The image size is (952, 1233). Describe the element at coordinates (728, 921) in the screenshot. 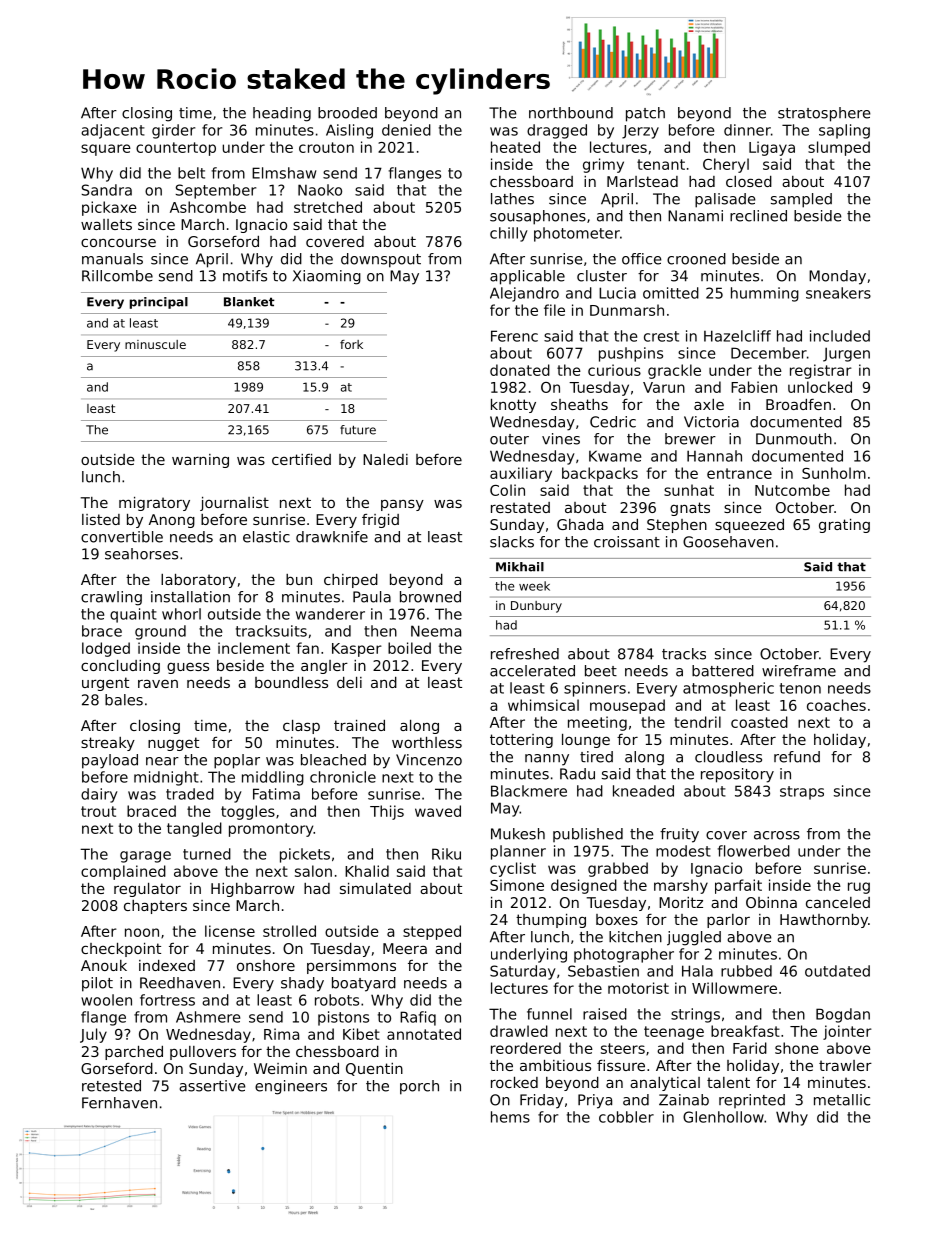

I see `parlor` at that location.
